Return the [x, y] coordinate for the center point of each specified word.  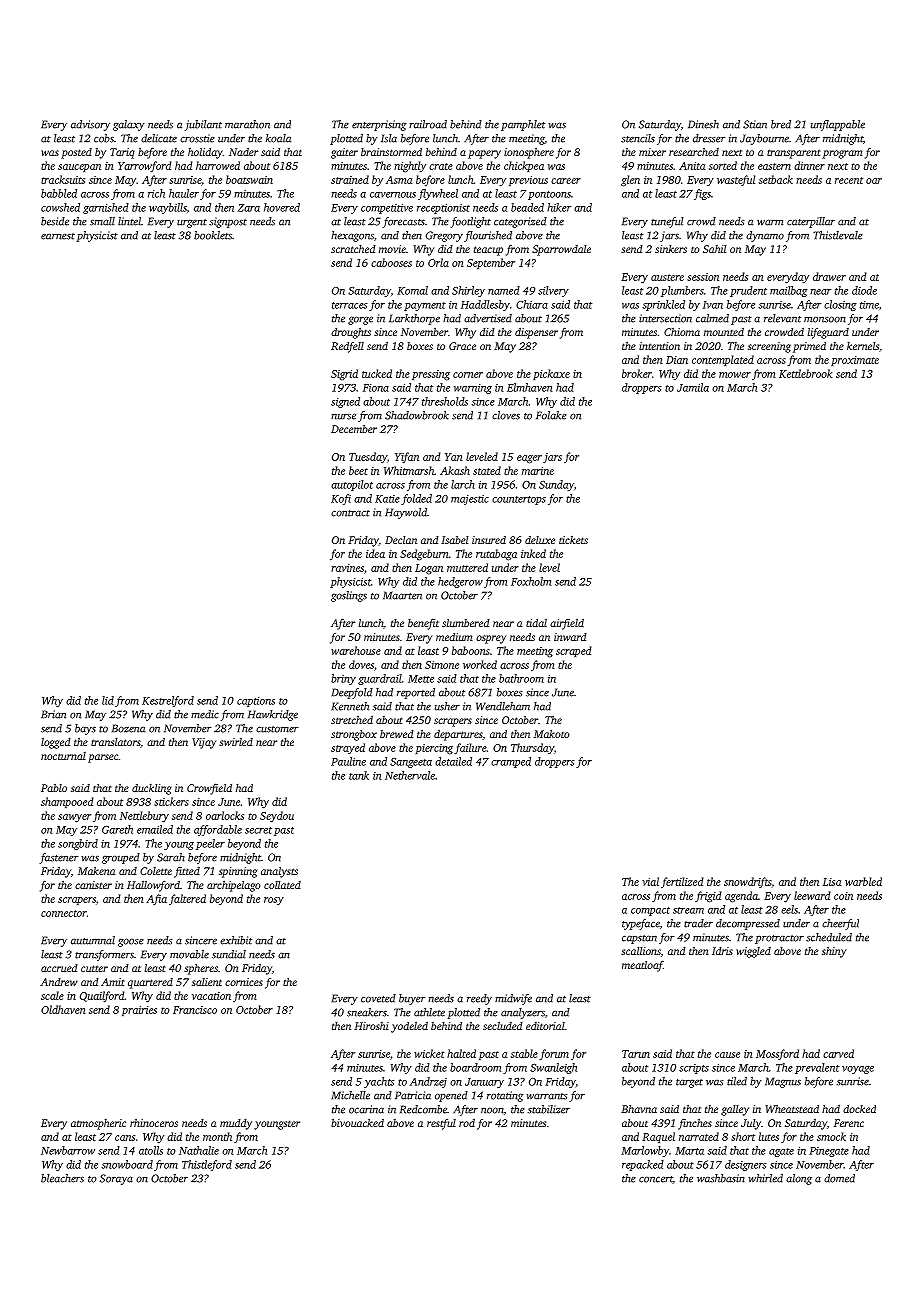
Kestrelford [168, 701]
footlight [470, 222]
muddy [236, 1124]
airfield [567, 624]
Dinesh [703, 124]
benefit [423, 624]
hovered [282, 207]
